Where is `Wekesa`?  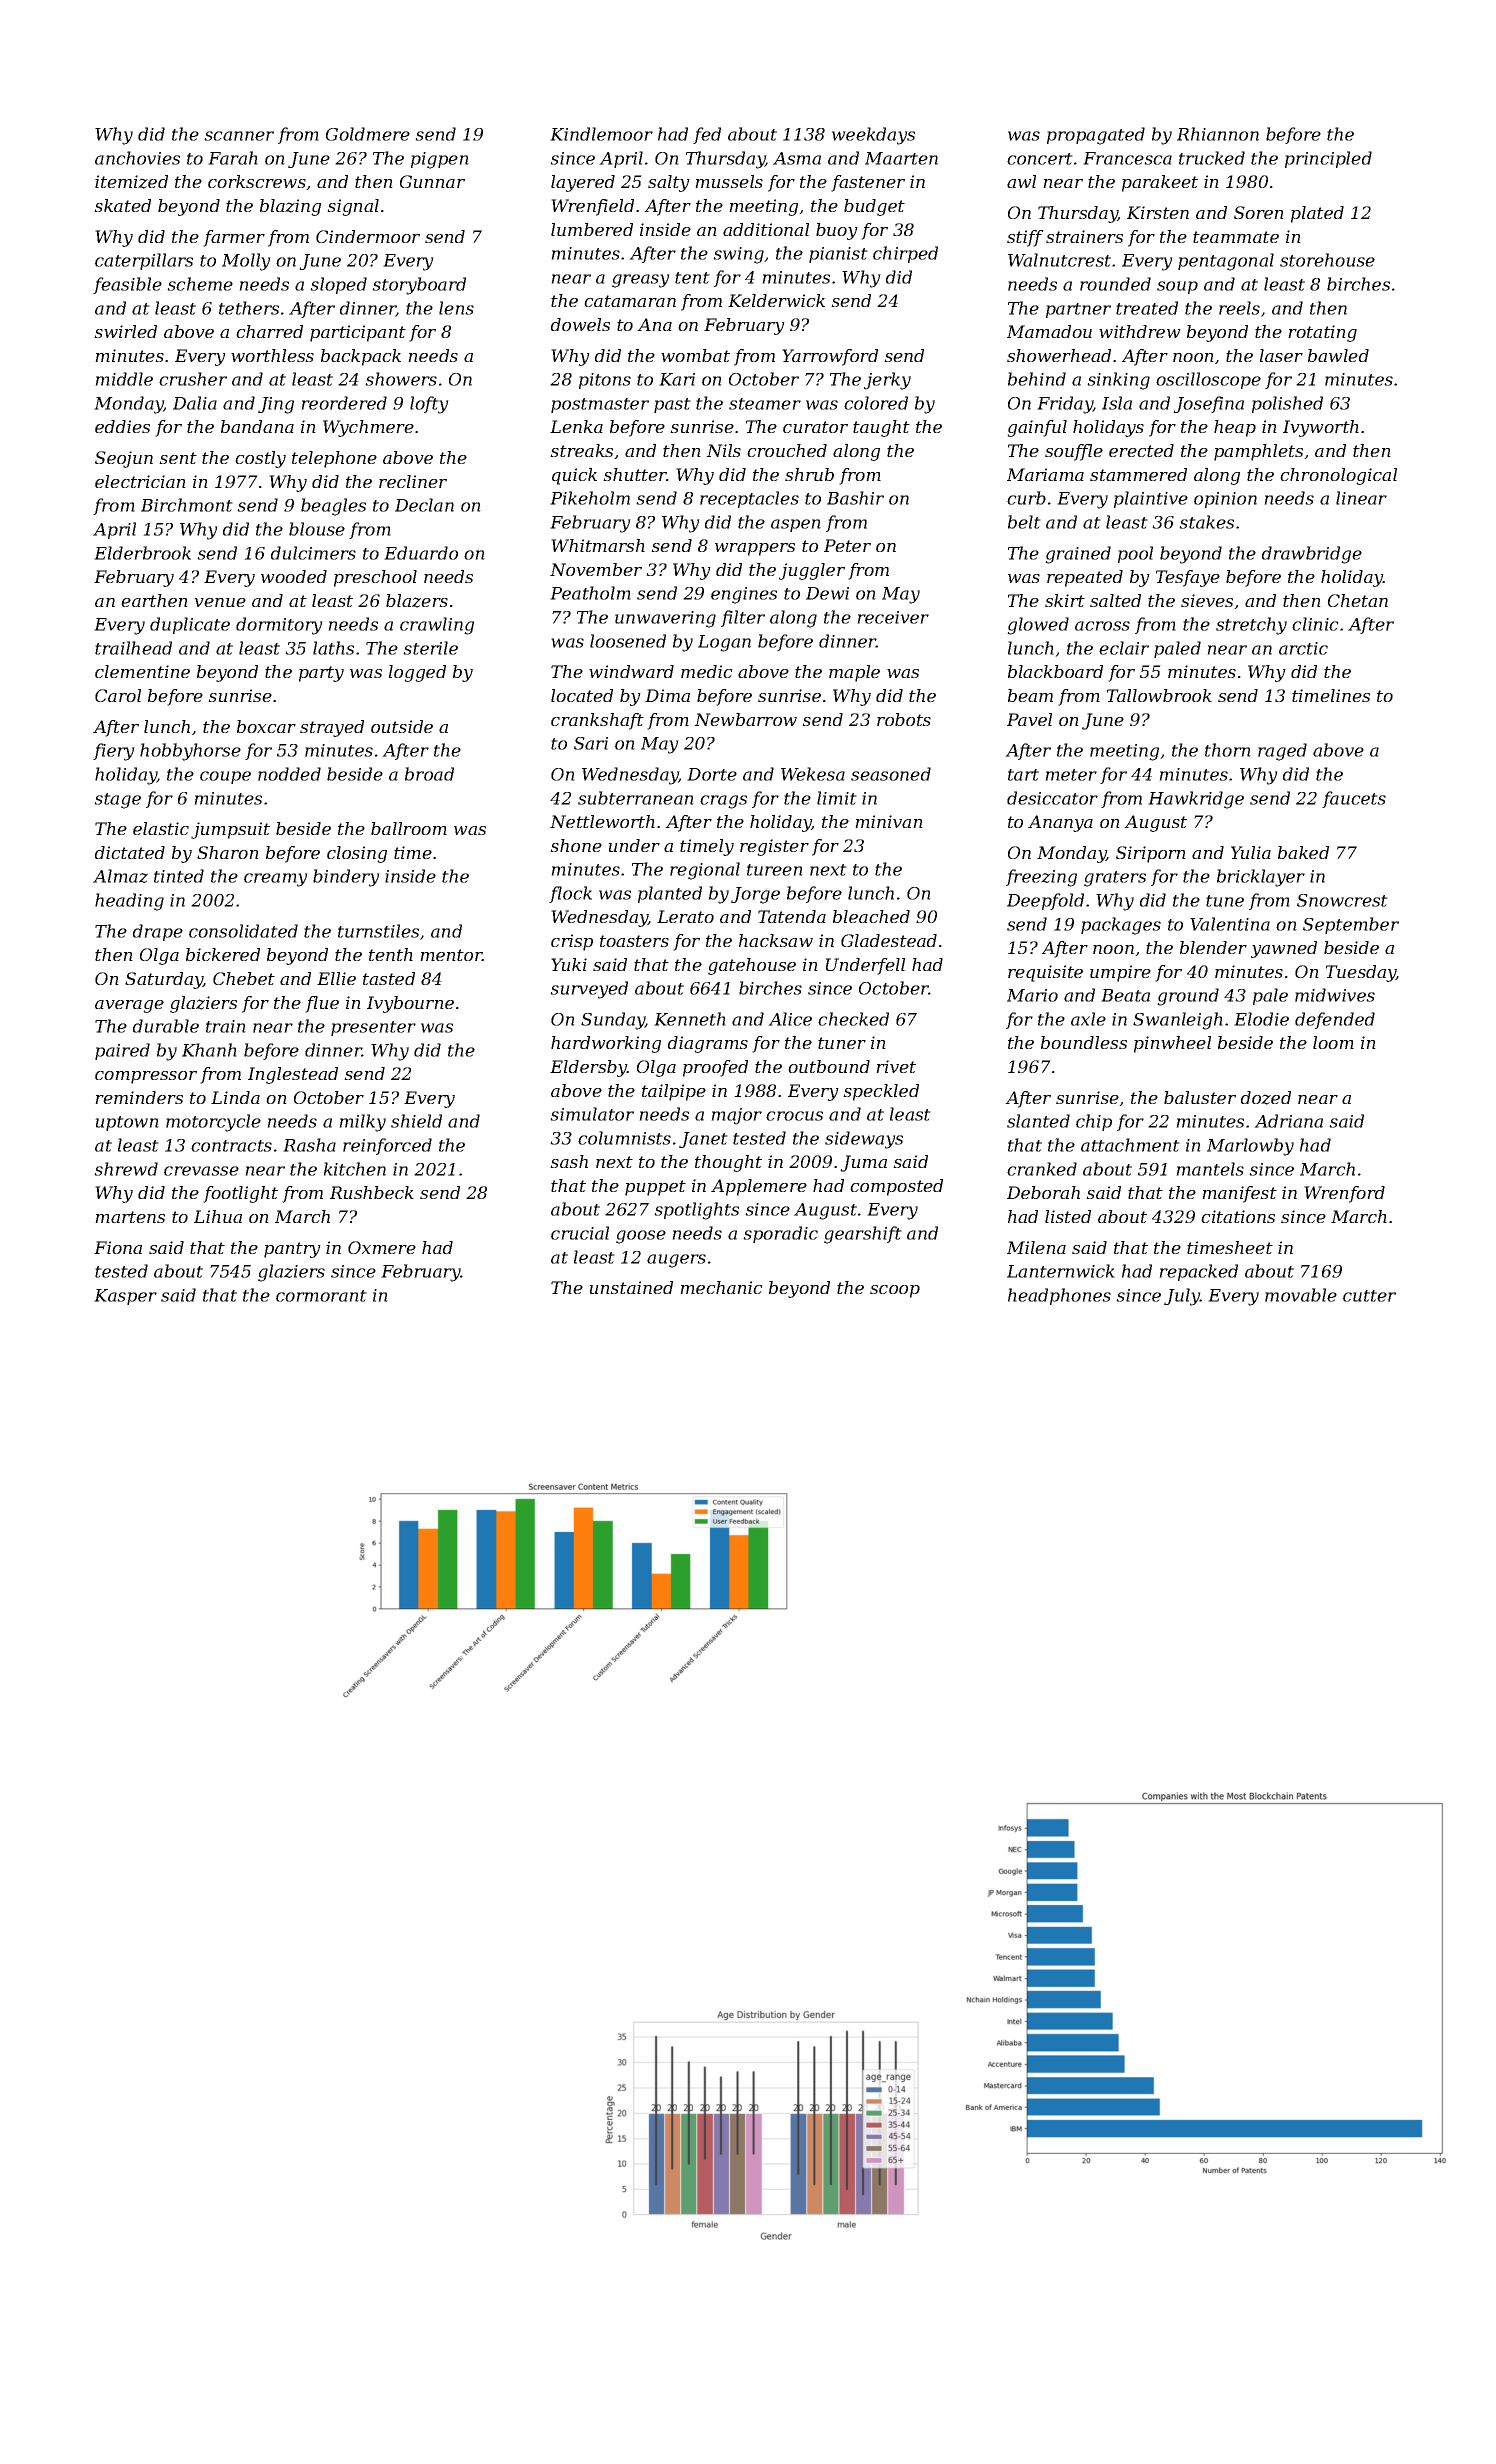
Wekesa is located at coordinates (813, 774).
